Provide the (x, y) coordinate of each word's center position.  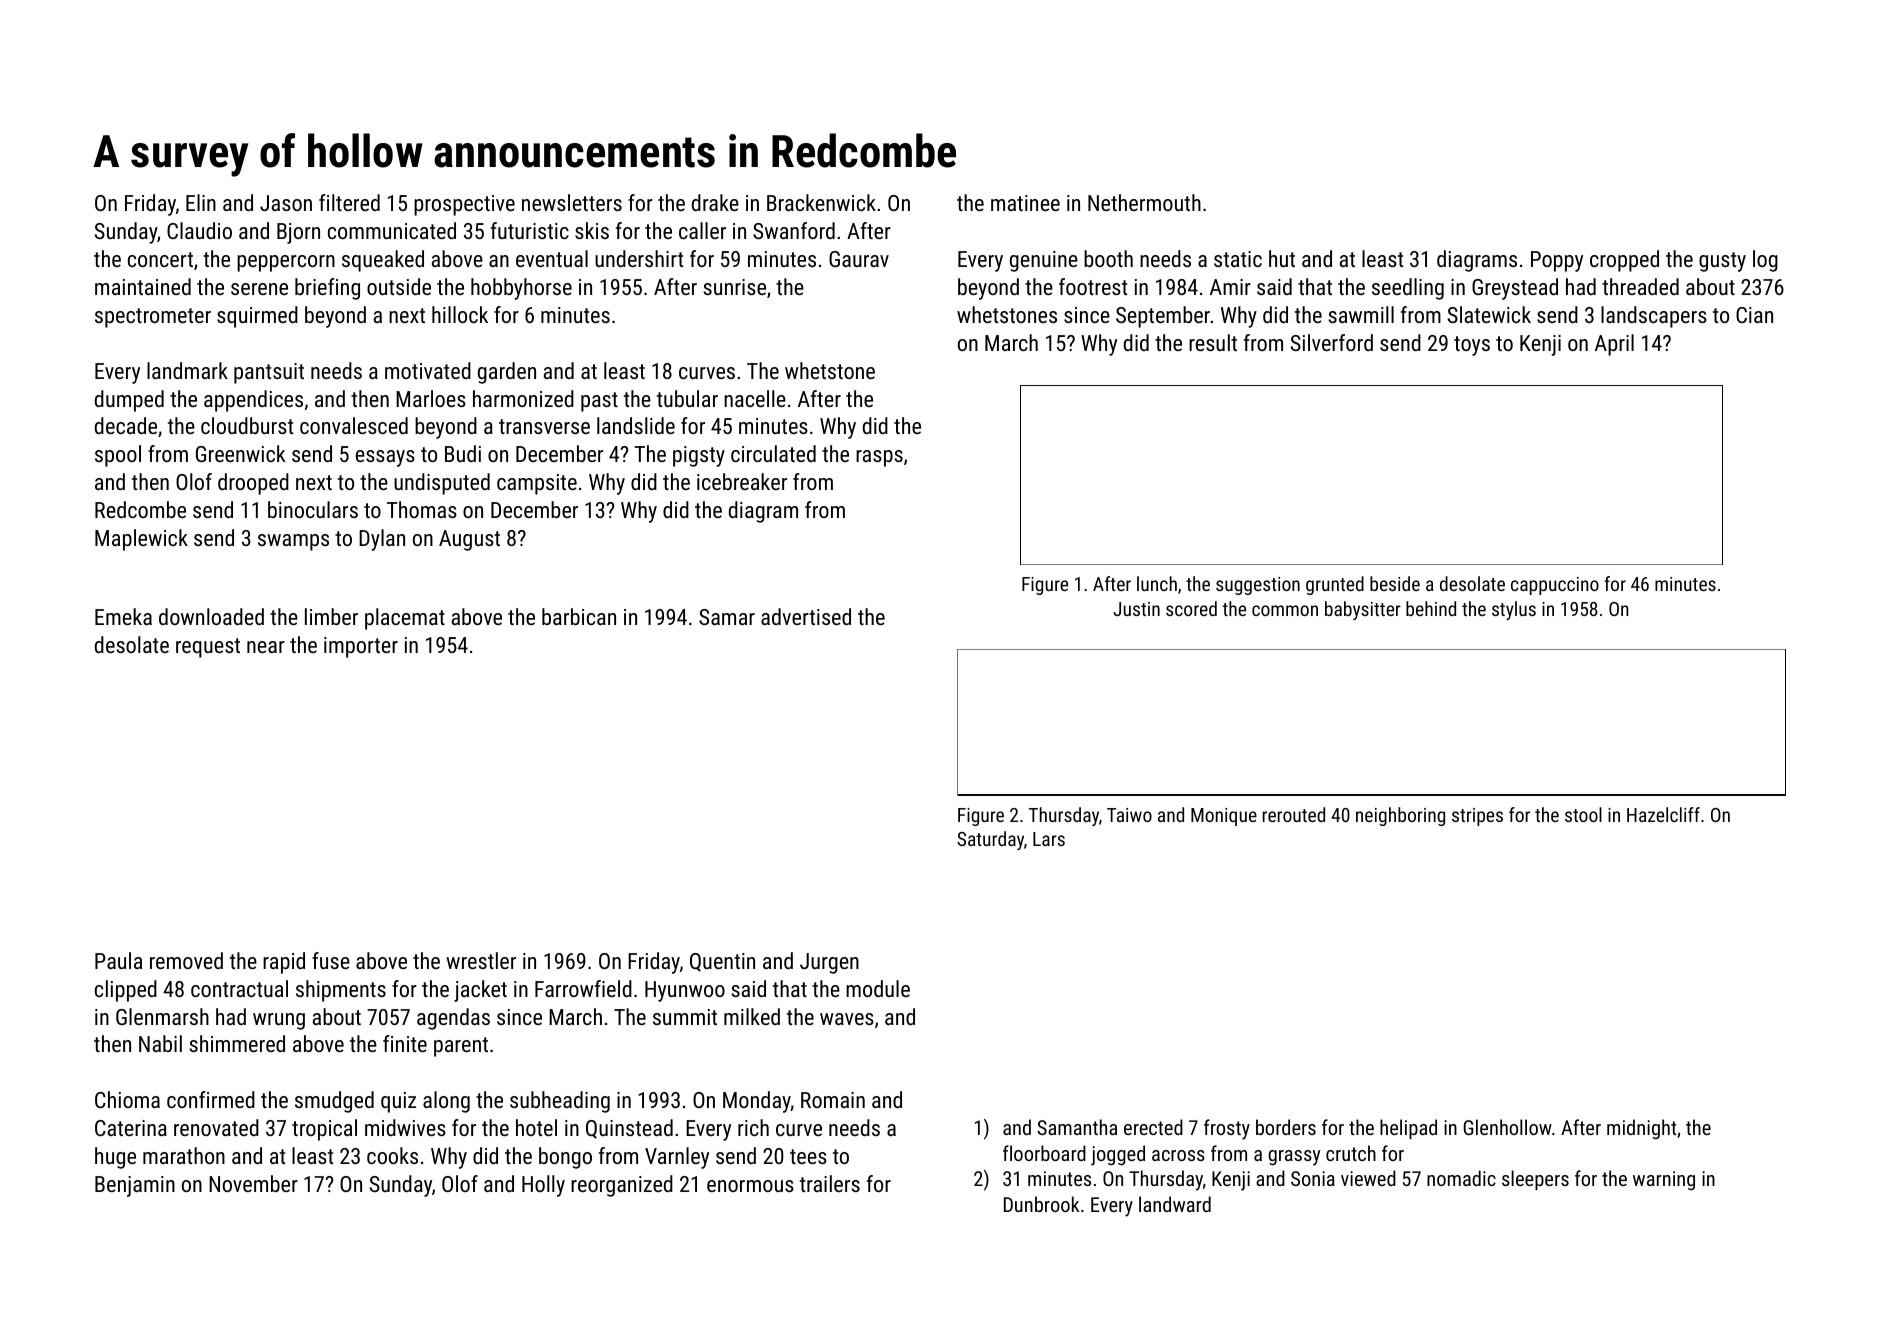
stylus (1514, 610)
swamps (293, 542)
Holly (543, 1186)
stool (1583, 814)
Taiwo (1129, 815)
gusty (1722, 262)
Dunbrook (1042, 1204)
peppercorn (286, 263)
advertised (806, 616)
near (266, 647)
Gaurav (859, 259)
